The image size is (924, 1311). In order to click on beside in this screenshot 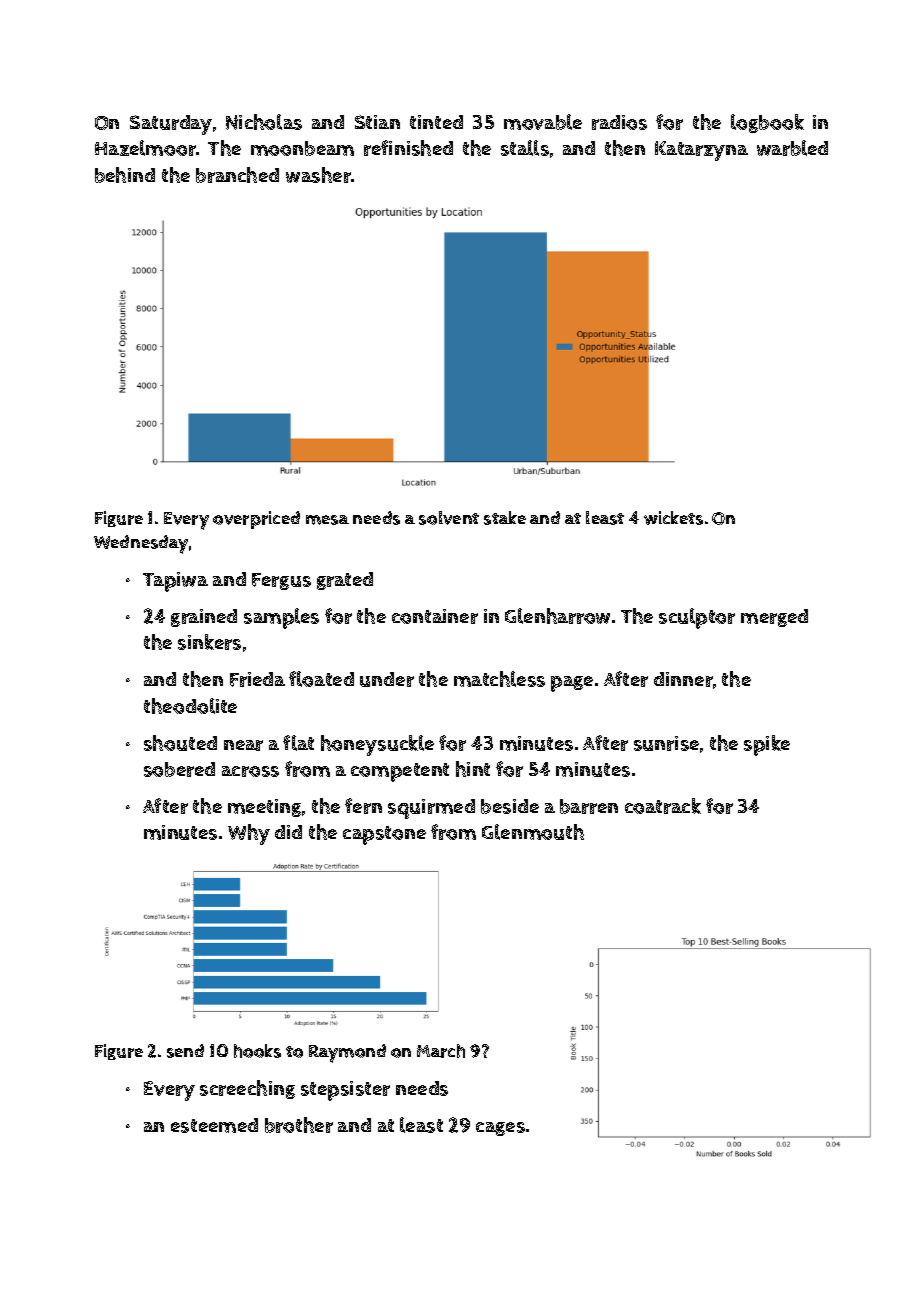, I will do `click(510, 806)`.
